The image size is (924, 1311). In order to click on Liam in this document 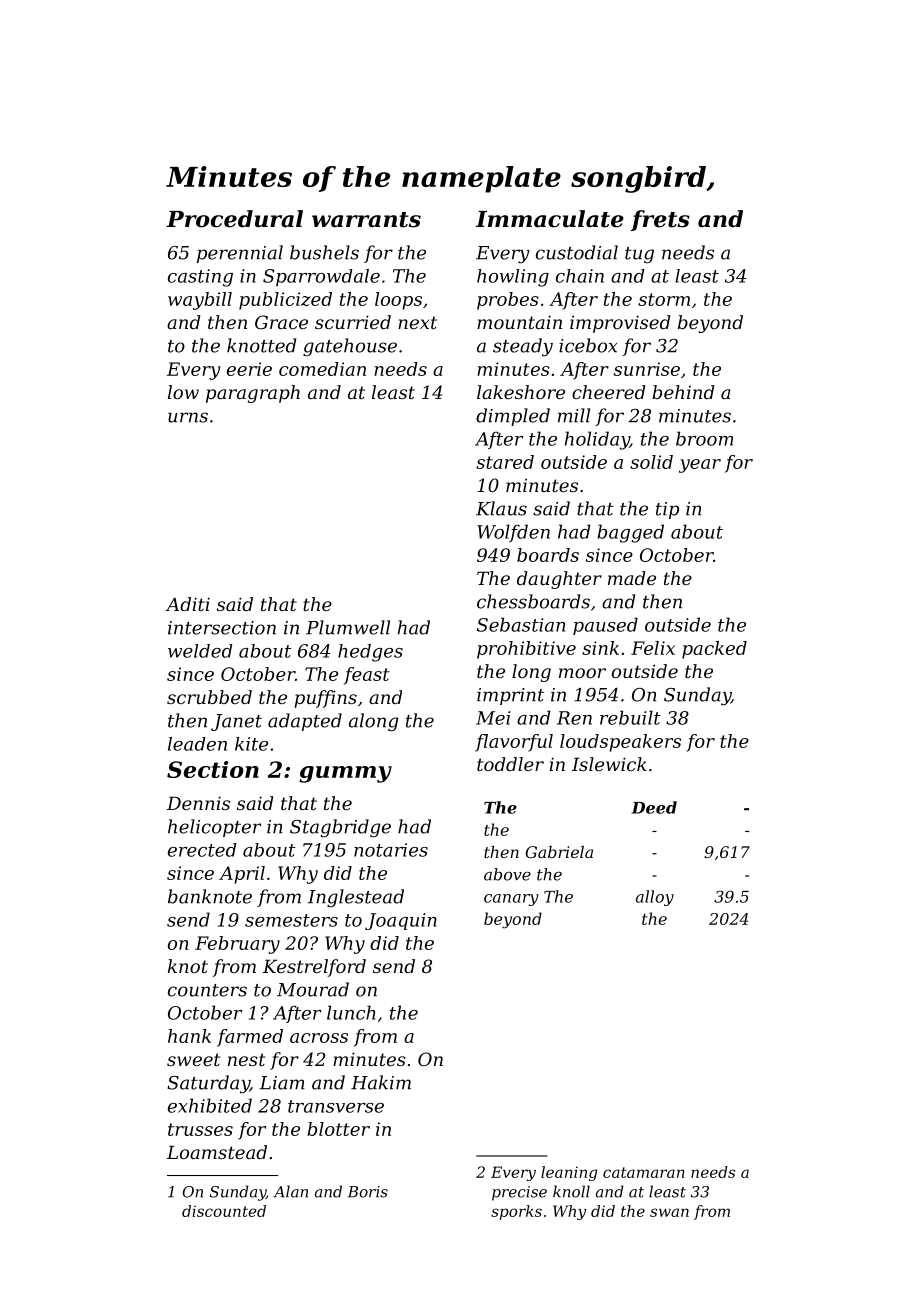, I will do `click(282, 1083)`.
